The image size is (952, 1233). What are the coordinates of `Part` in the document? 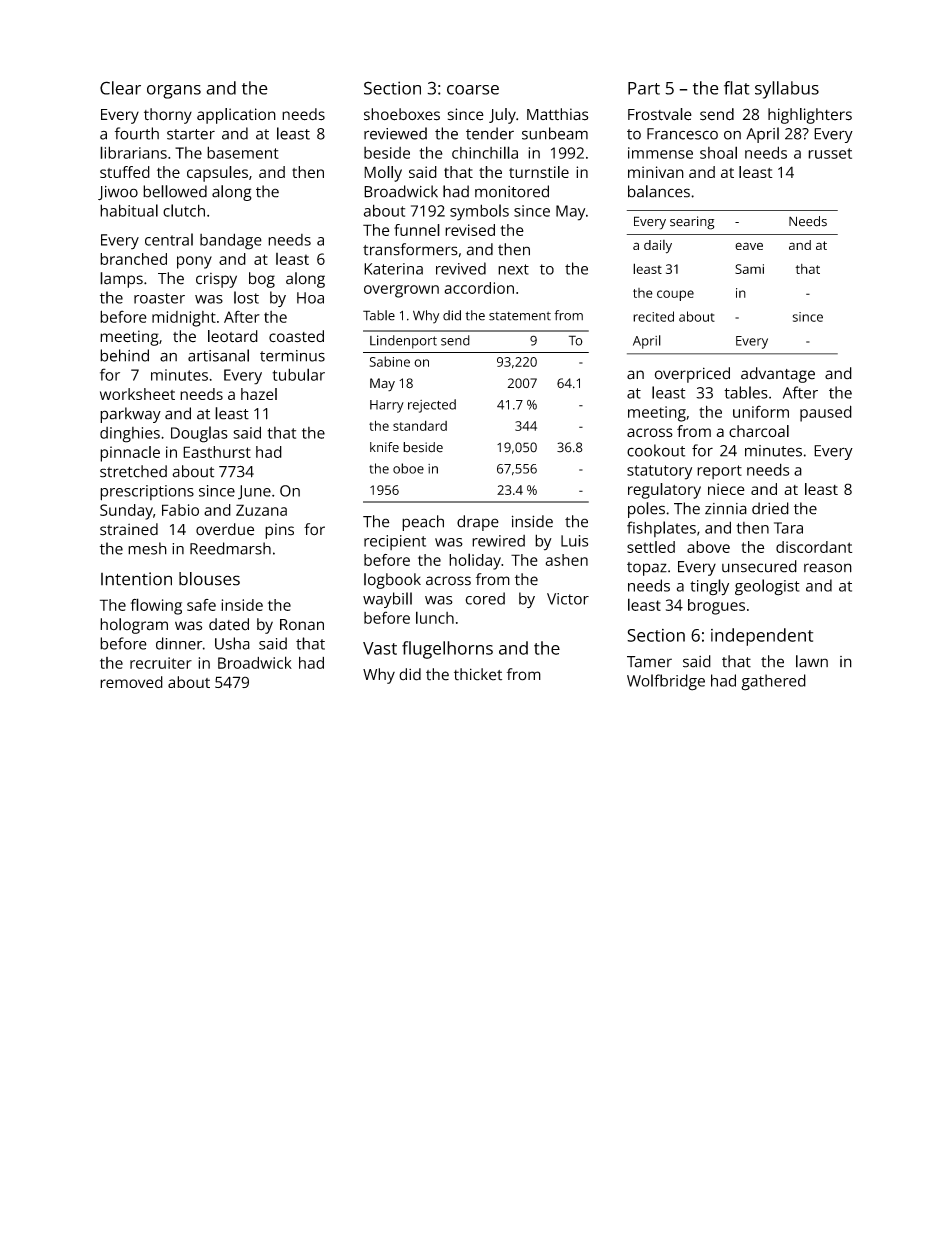 It's located at (644, 88).
